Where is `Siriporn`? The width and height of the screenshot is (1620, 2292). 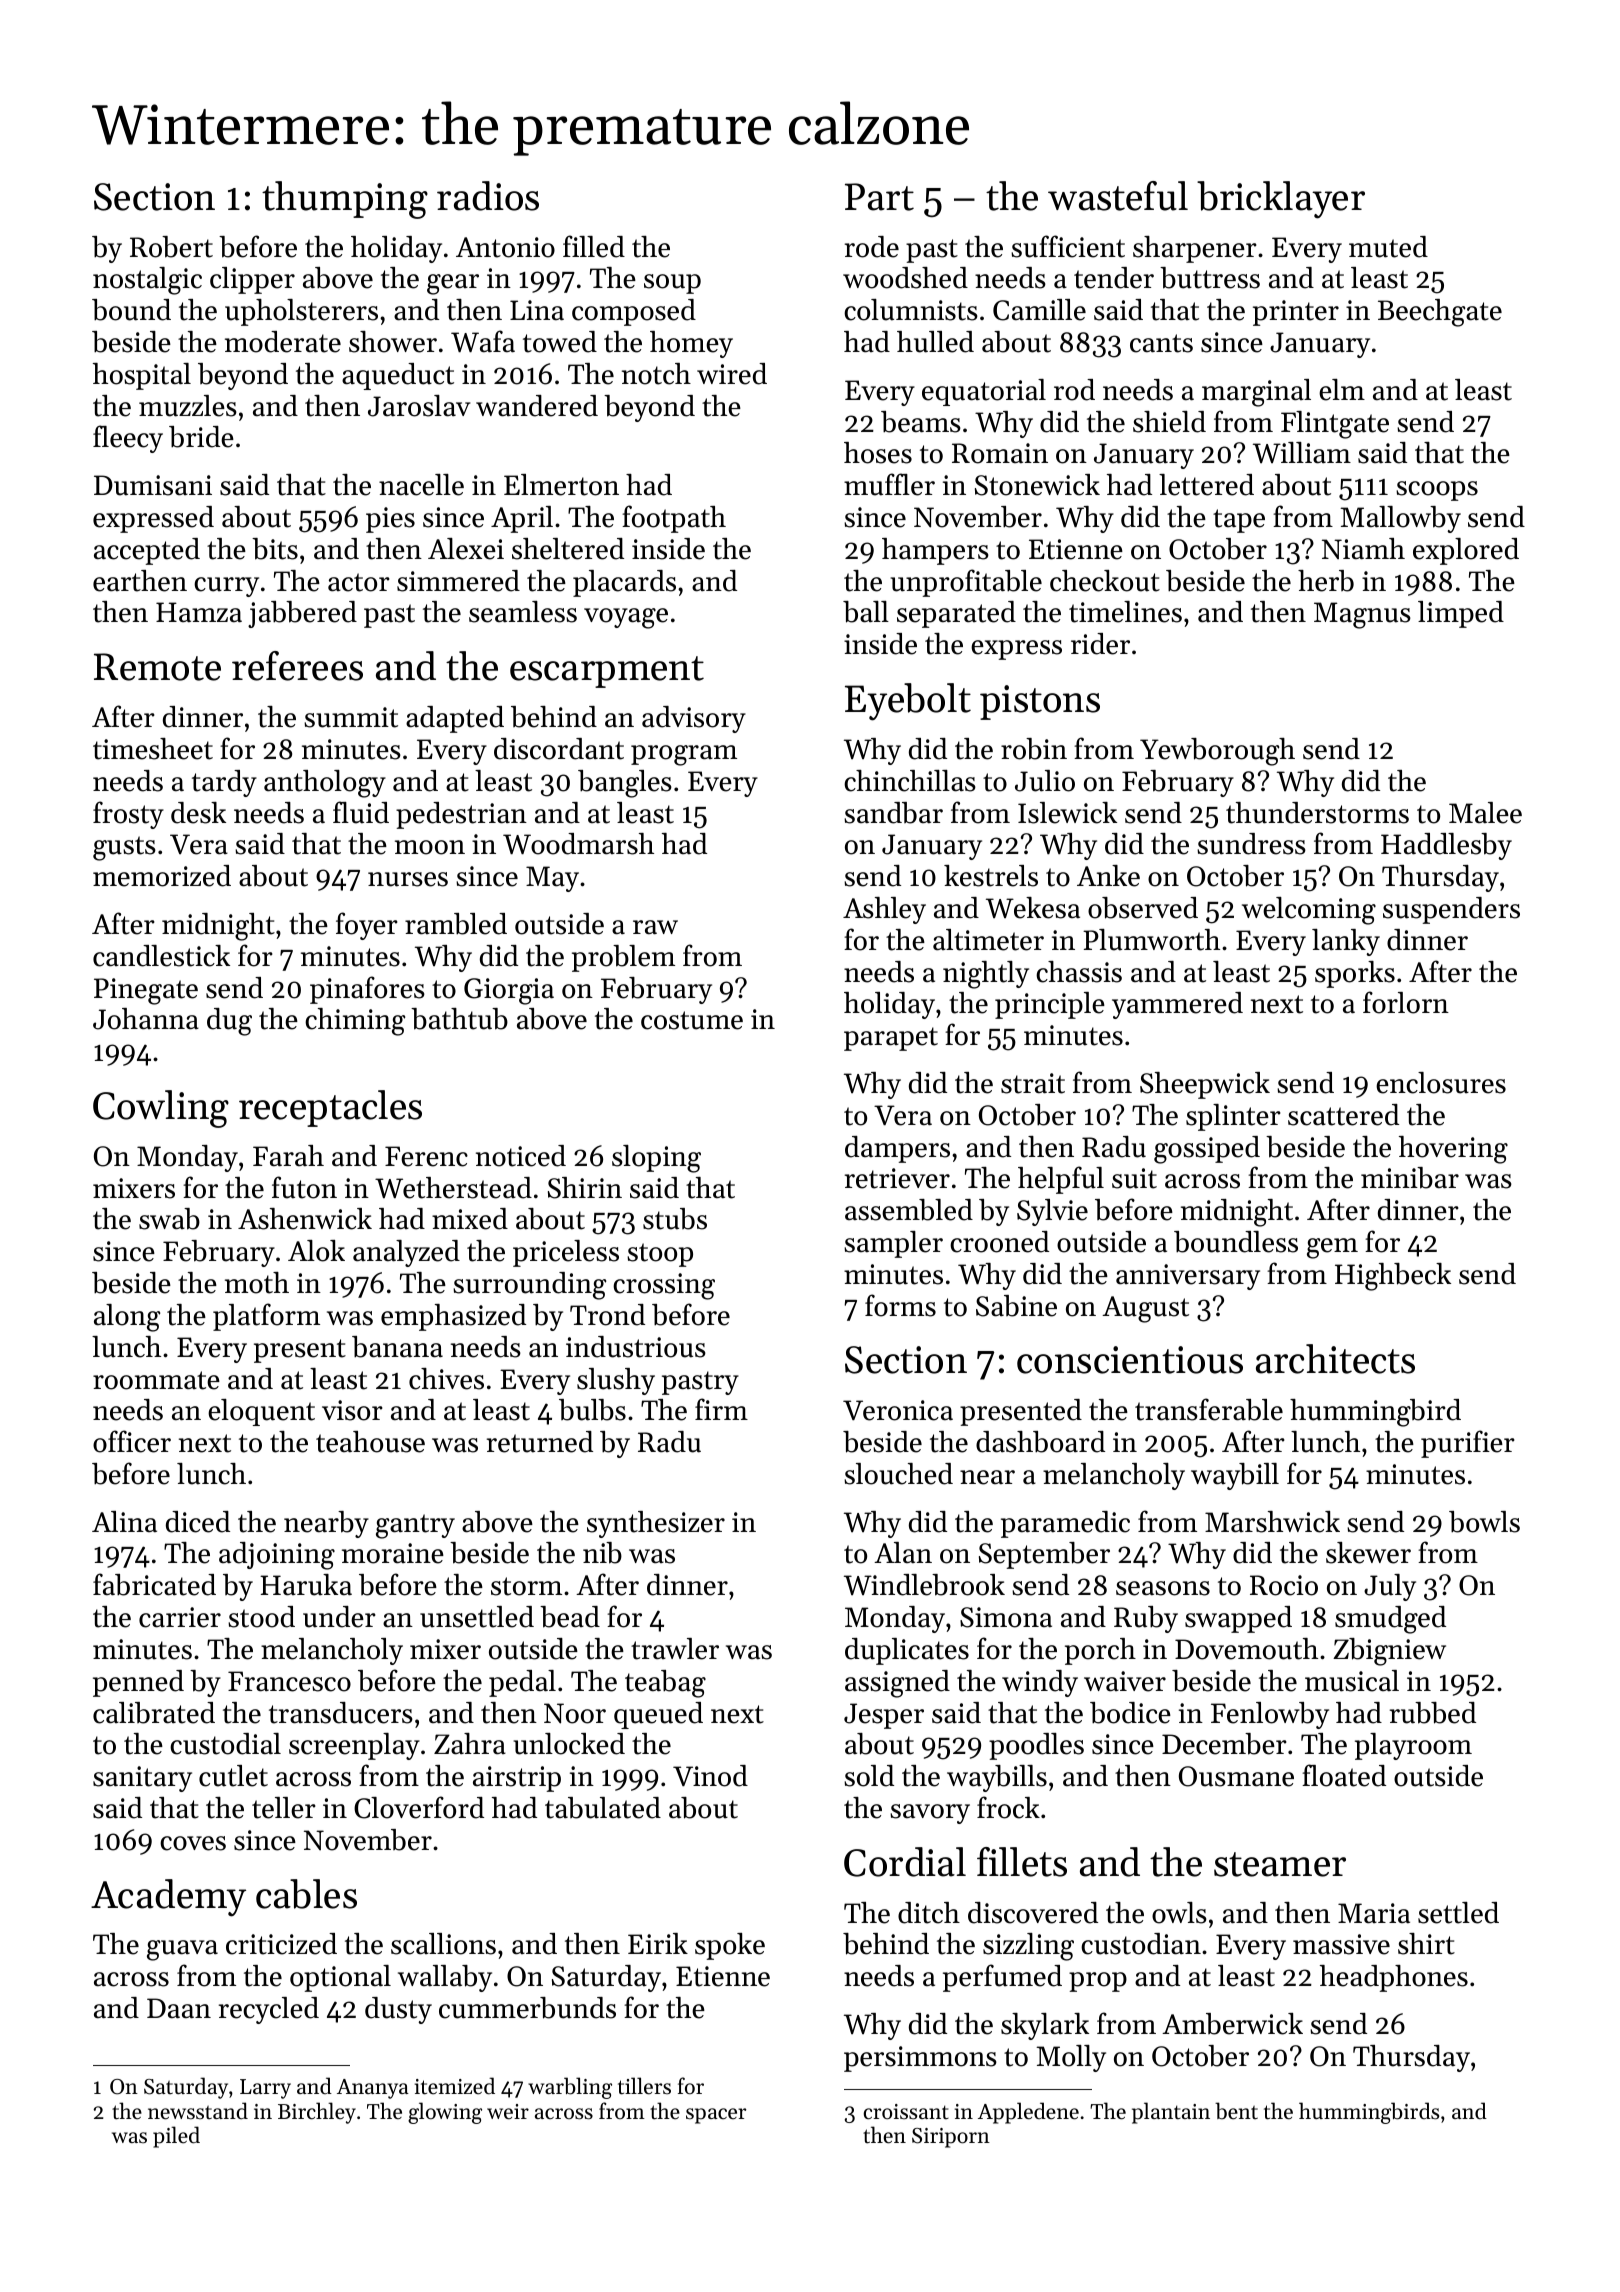
Siriporn is located at coordinates (951, 2138).
